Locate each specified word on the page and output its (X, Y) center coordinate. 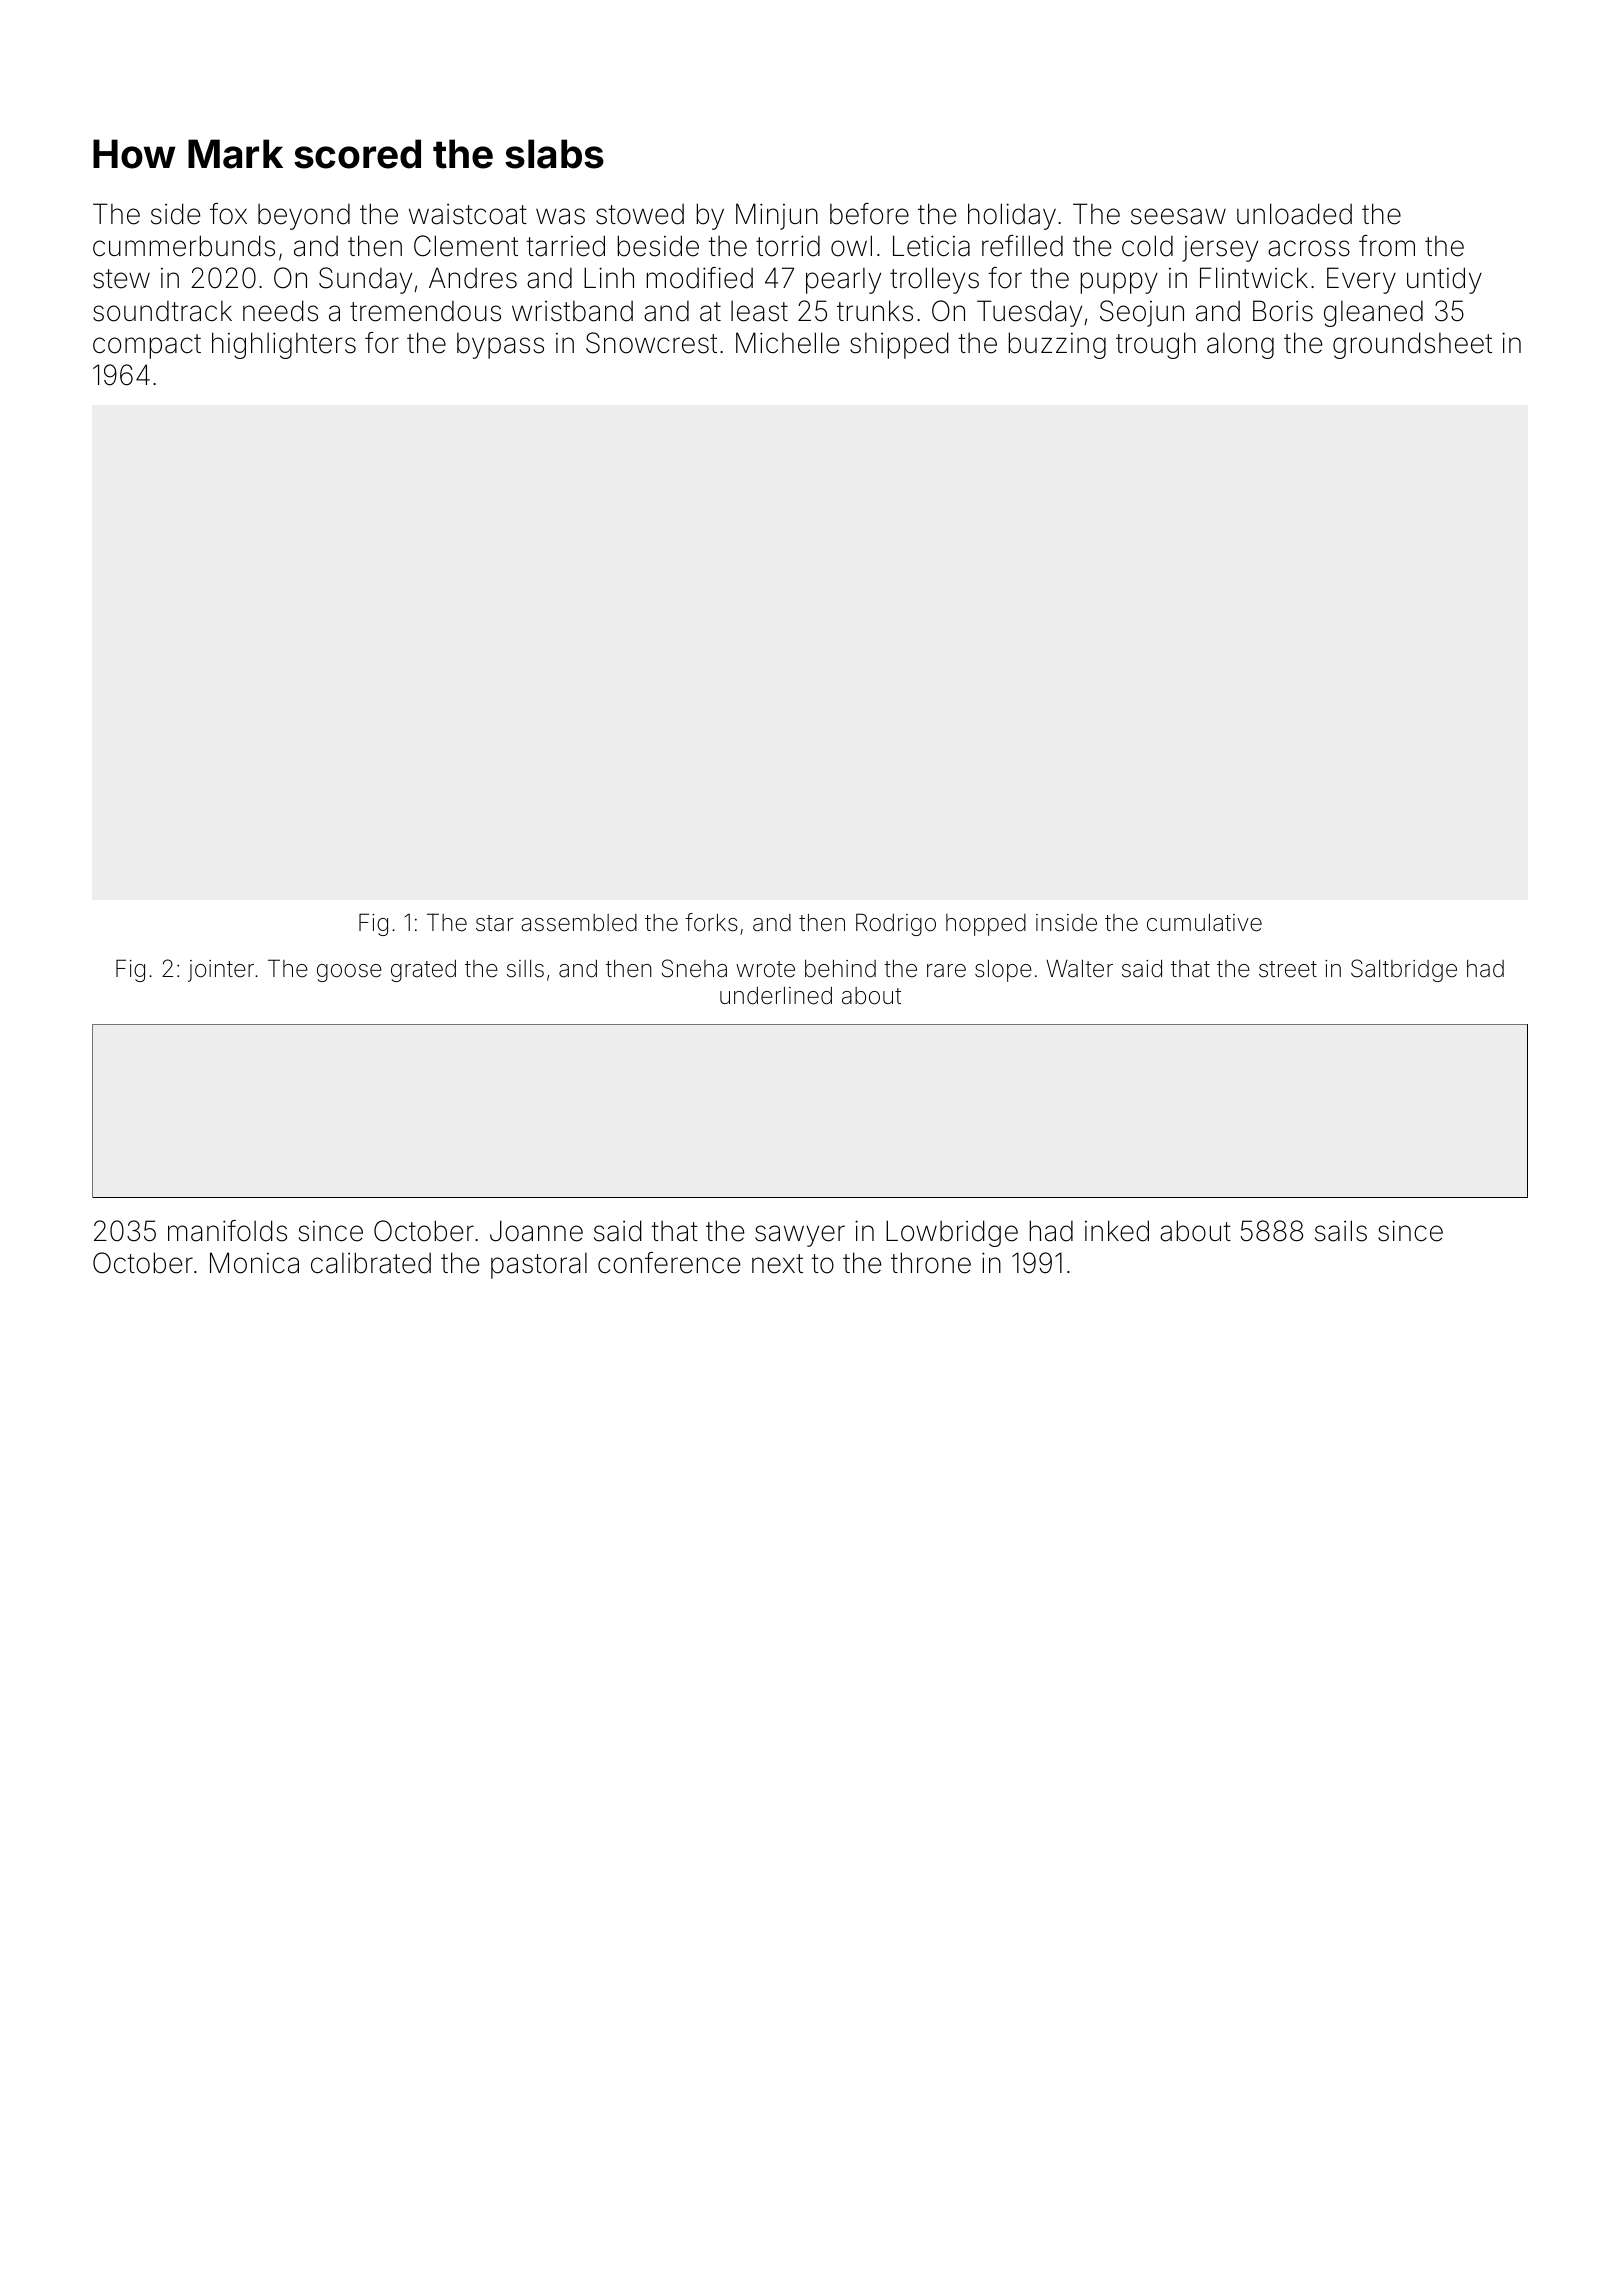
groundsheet (1412, 345)
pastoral (539, 1266)
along (1240, 346)
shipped (899, 345)
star (494, 923)
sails (1341, 1231)
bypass (500, 346)
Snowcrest (651, 343)
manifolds (227, 1231)
